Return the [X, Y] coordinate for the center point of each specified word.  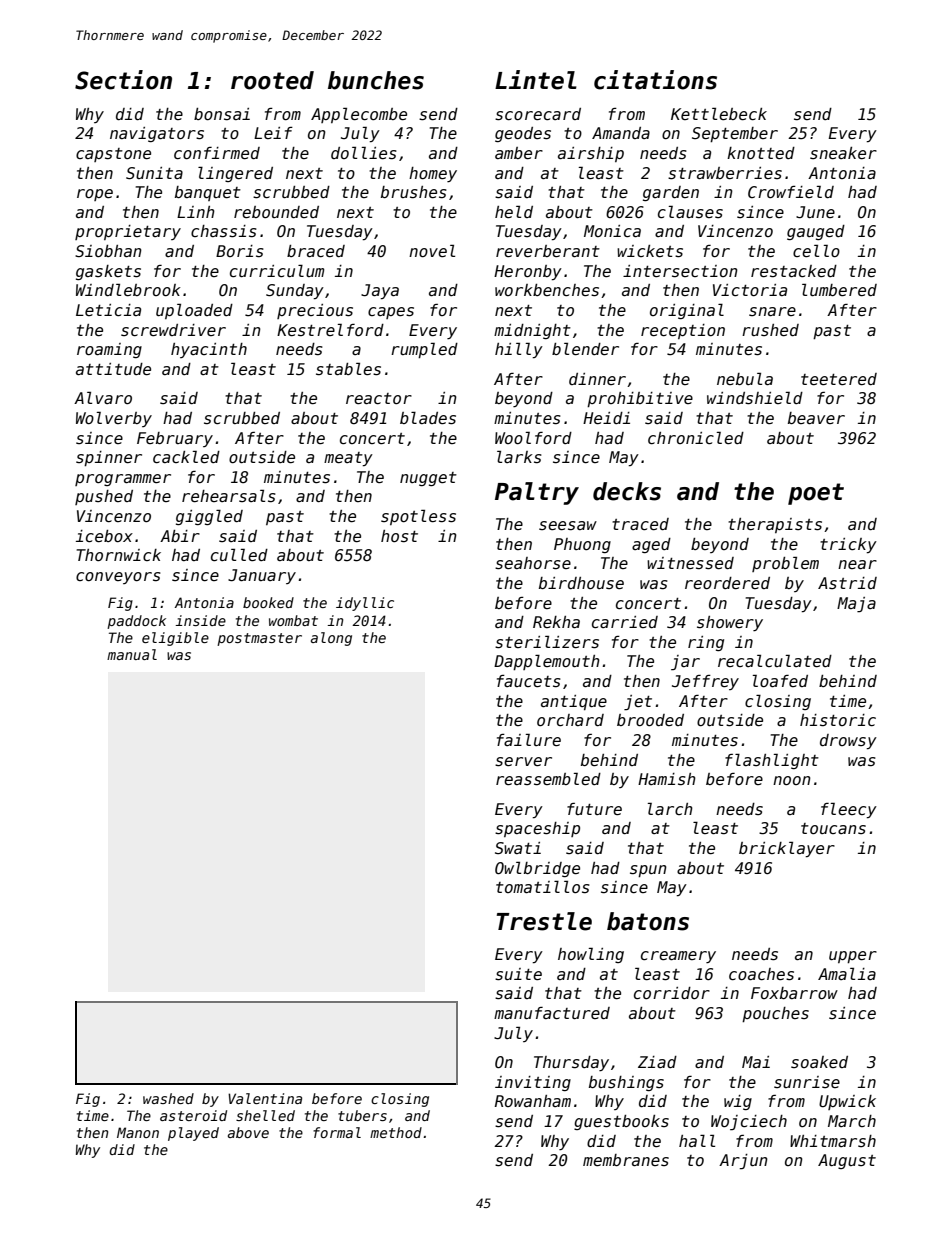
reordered [727, 583]
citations [655, 80]
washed [168, 1098]
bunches [376, 80]
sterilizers [547, 642]
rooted [272, 80]
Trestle [544, 921]
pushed [104, 497]
